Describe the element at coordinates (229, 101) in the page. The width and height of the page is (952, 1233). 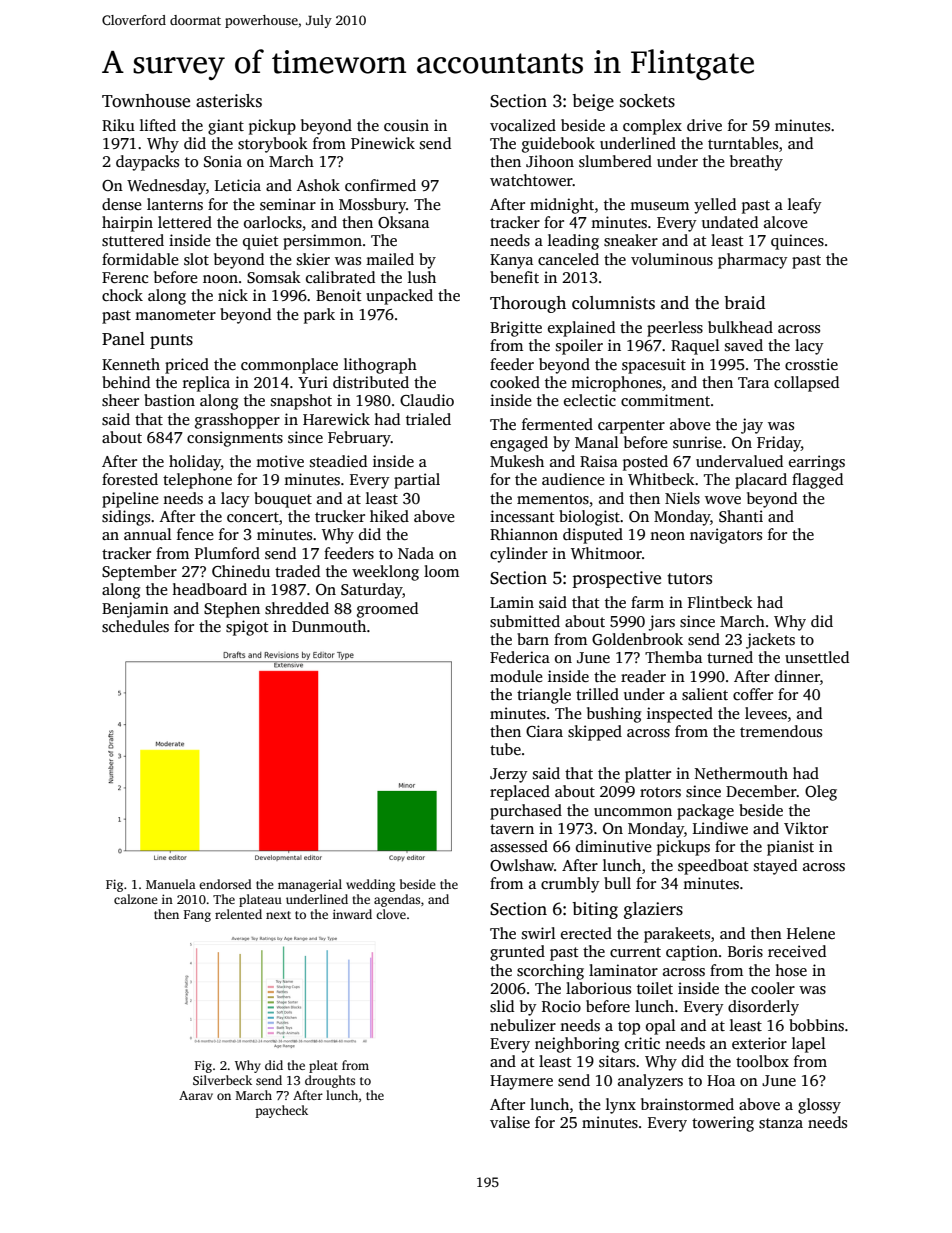
I see `asterisks` at that location.
